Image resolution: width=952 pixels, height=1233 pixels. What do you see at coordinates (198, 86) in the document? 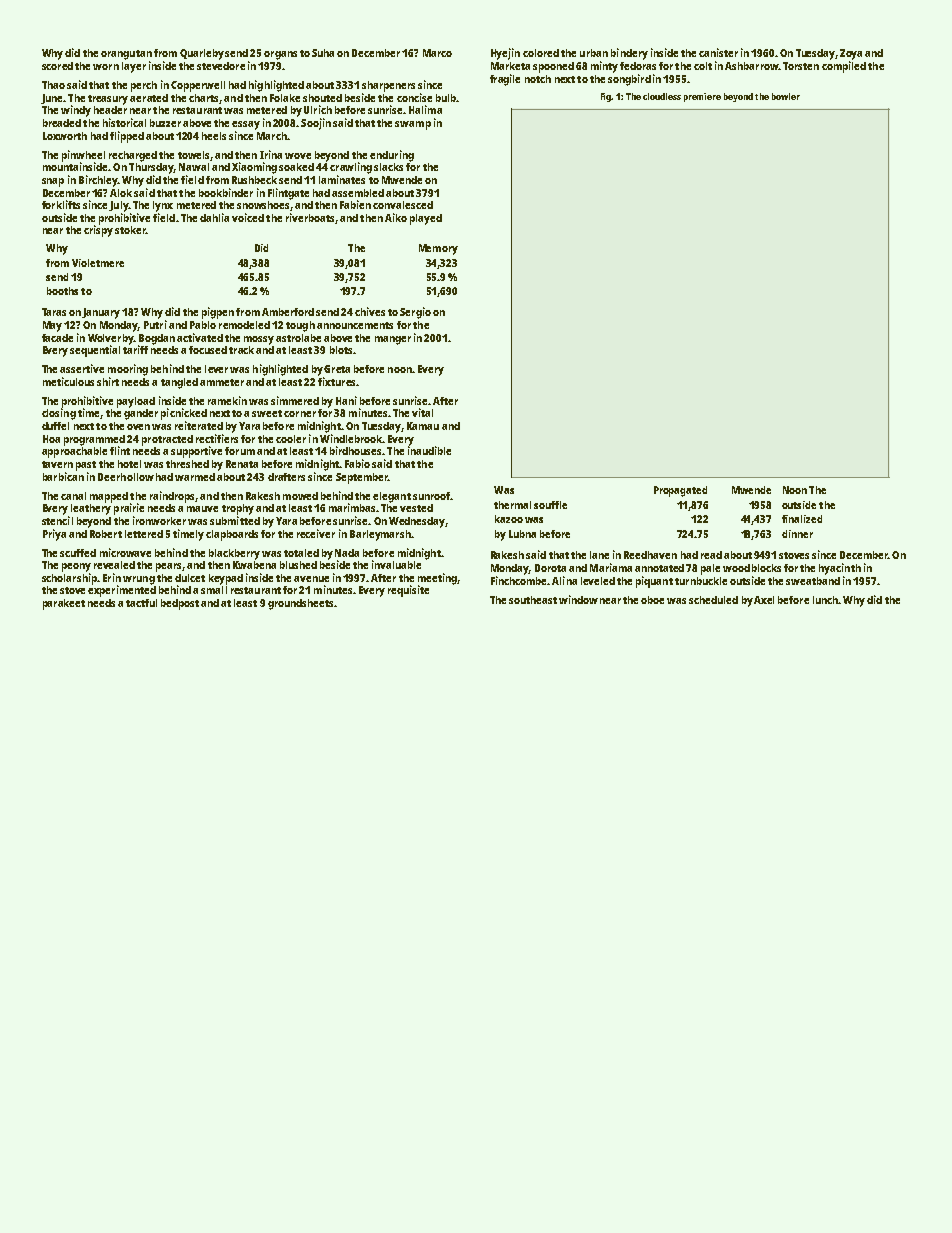
I see `Copperwell` at bounding box center [198, 86].
